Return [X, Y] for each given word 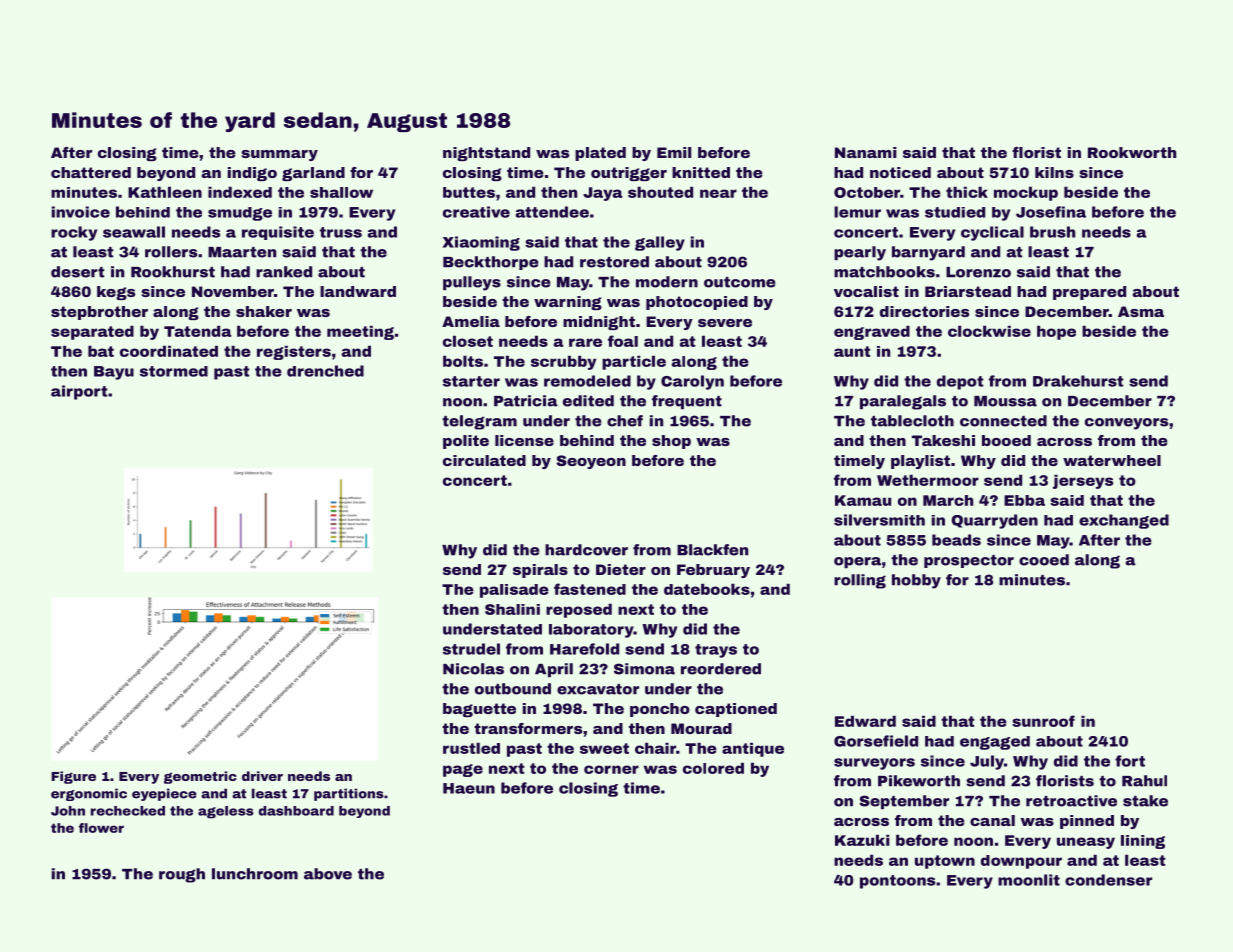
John [68, 811]
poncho [660, 710]
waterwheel [1112, 460]
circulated [484, 460]
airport [79, 392]
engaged [995, 743]
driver [262, 776]
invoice [81, 212]
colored [713, 768]
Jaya [603, 194]
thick [967, 192]
